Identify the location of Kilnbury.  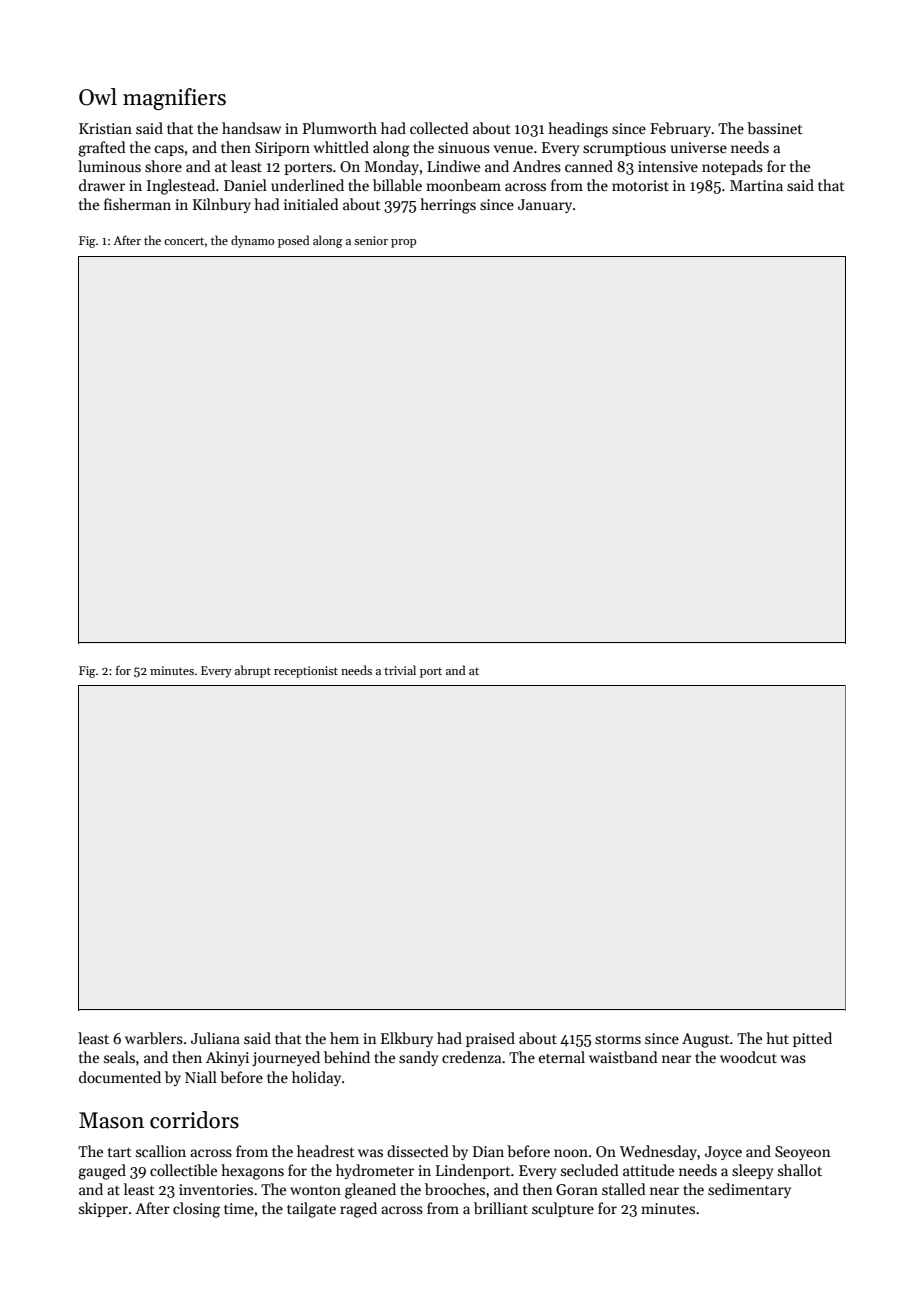
(222, 205).
